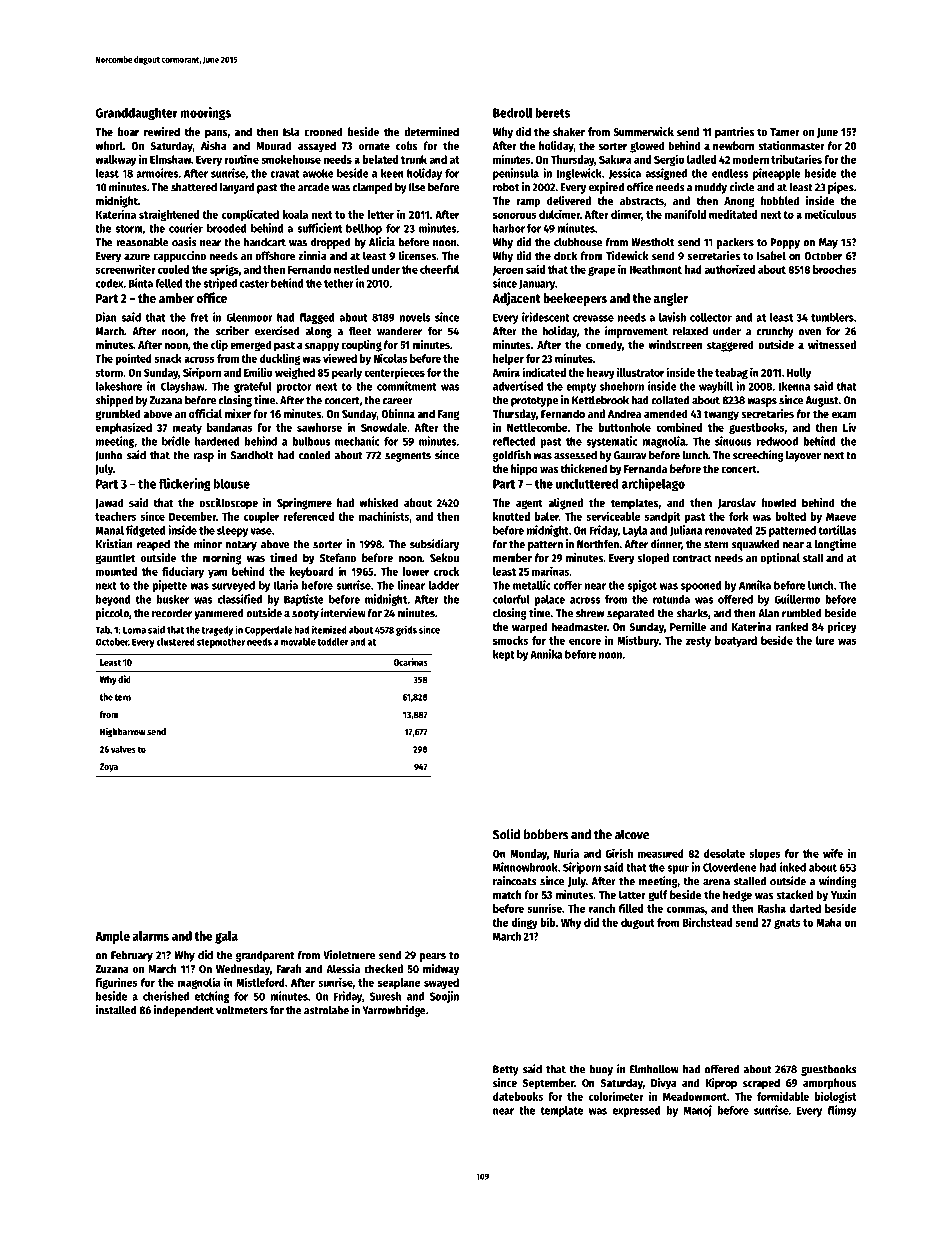 The image size is (952, 1233). What do you see at coordinates (518, 1096) in the image?
I see `datebooks` at bounding box center [518, 1096].
